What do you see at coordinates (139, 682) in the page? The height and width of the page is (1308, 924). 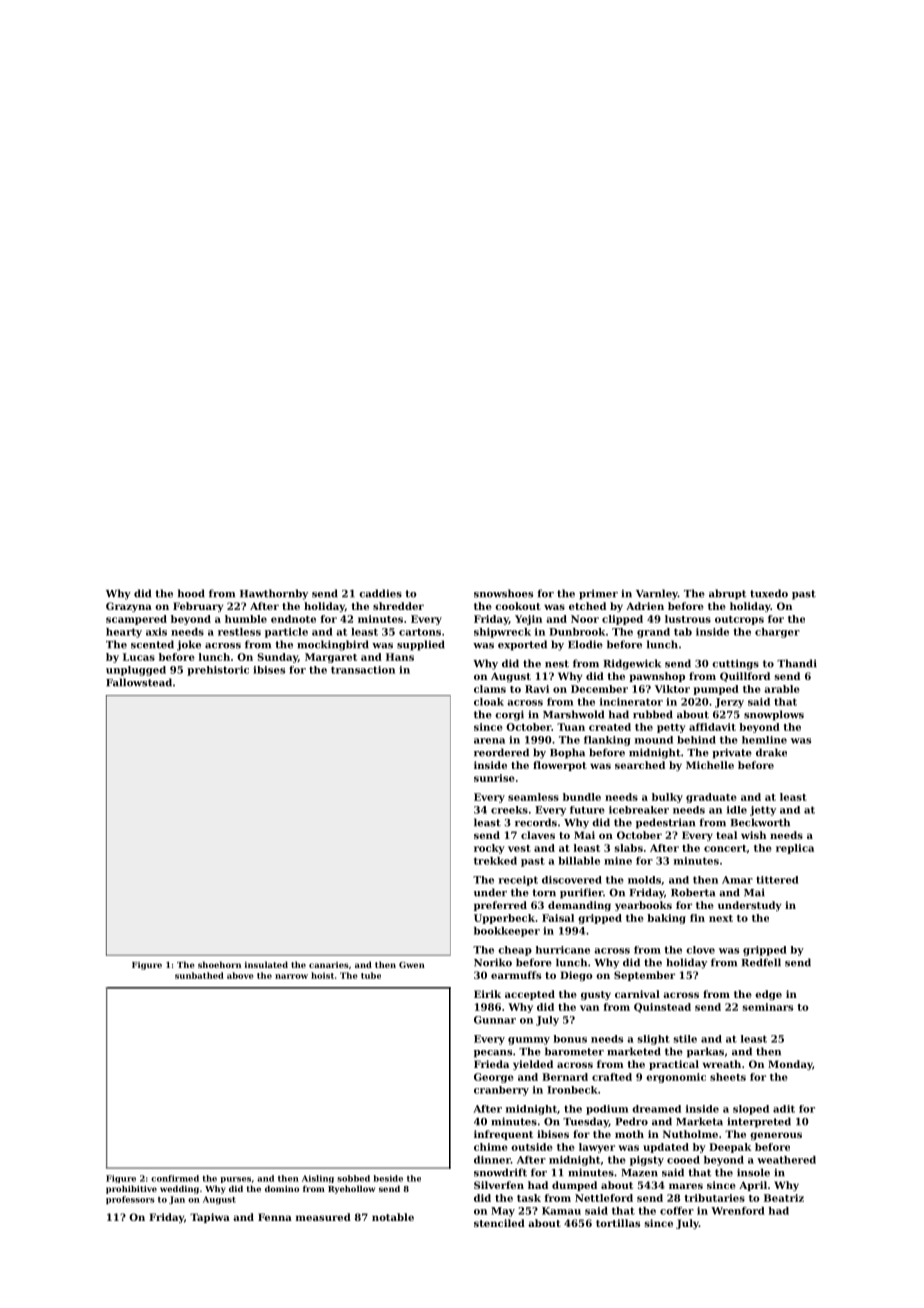 I see `Fallowstead` at bounding box center [139, 682].
